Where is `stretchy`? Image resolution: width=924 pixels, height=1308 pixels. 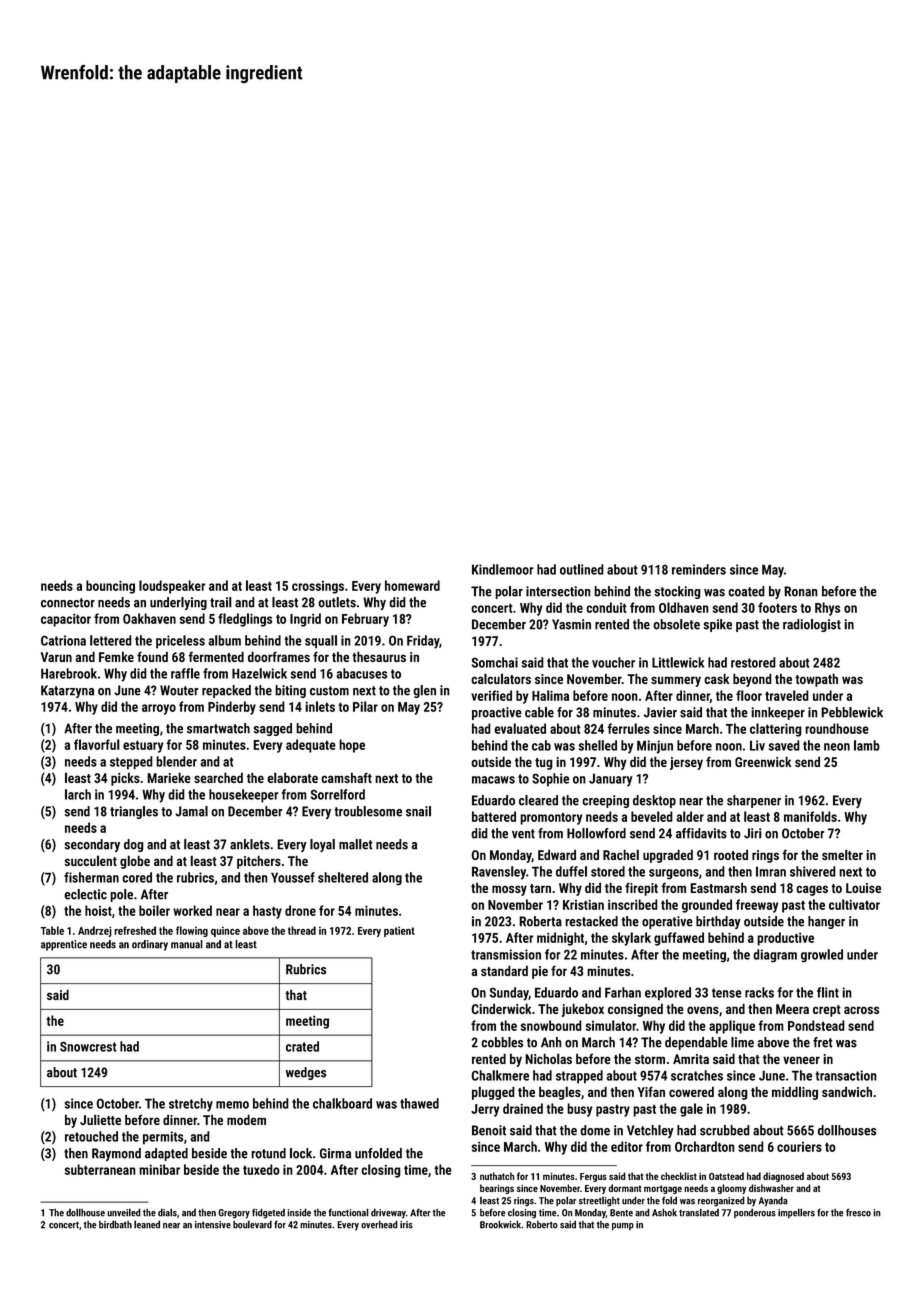 stretchy is located at coordinates (191, 1105).
